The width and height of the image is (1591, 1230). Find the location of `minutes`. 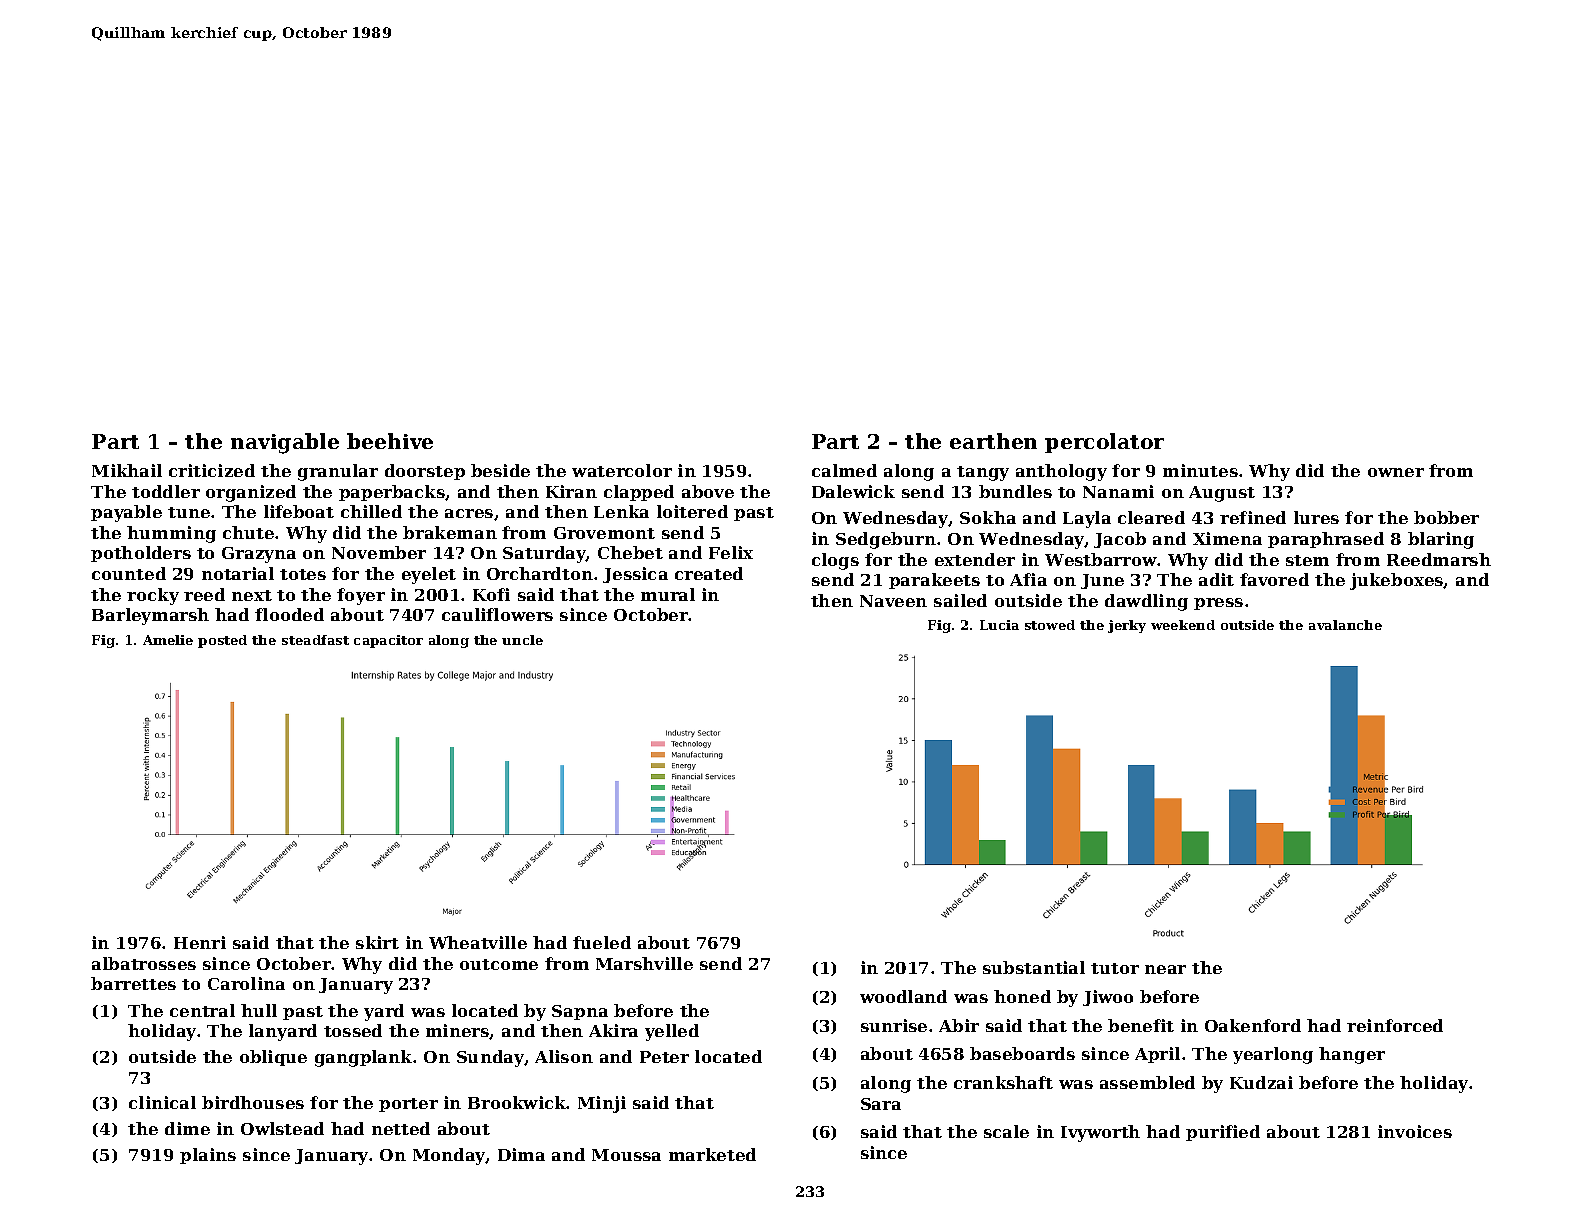

minutes is located at coordinates (1200, 470).
